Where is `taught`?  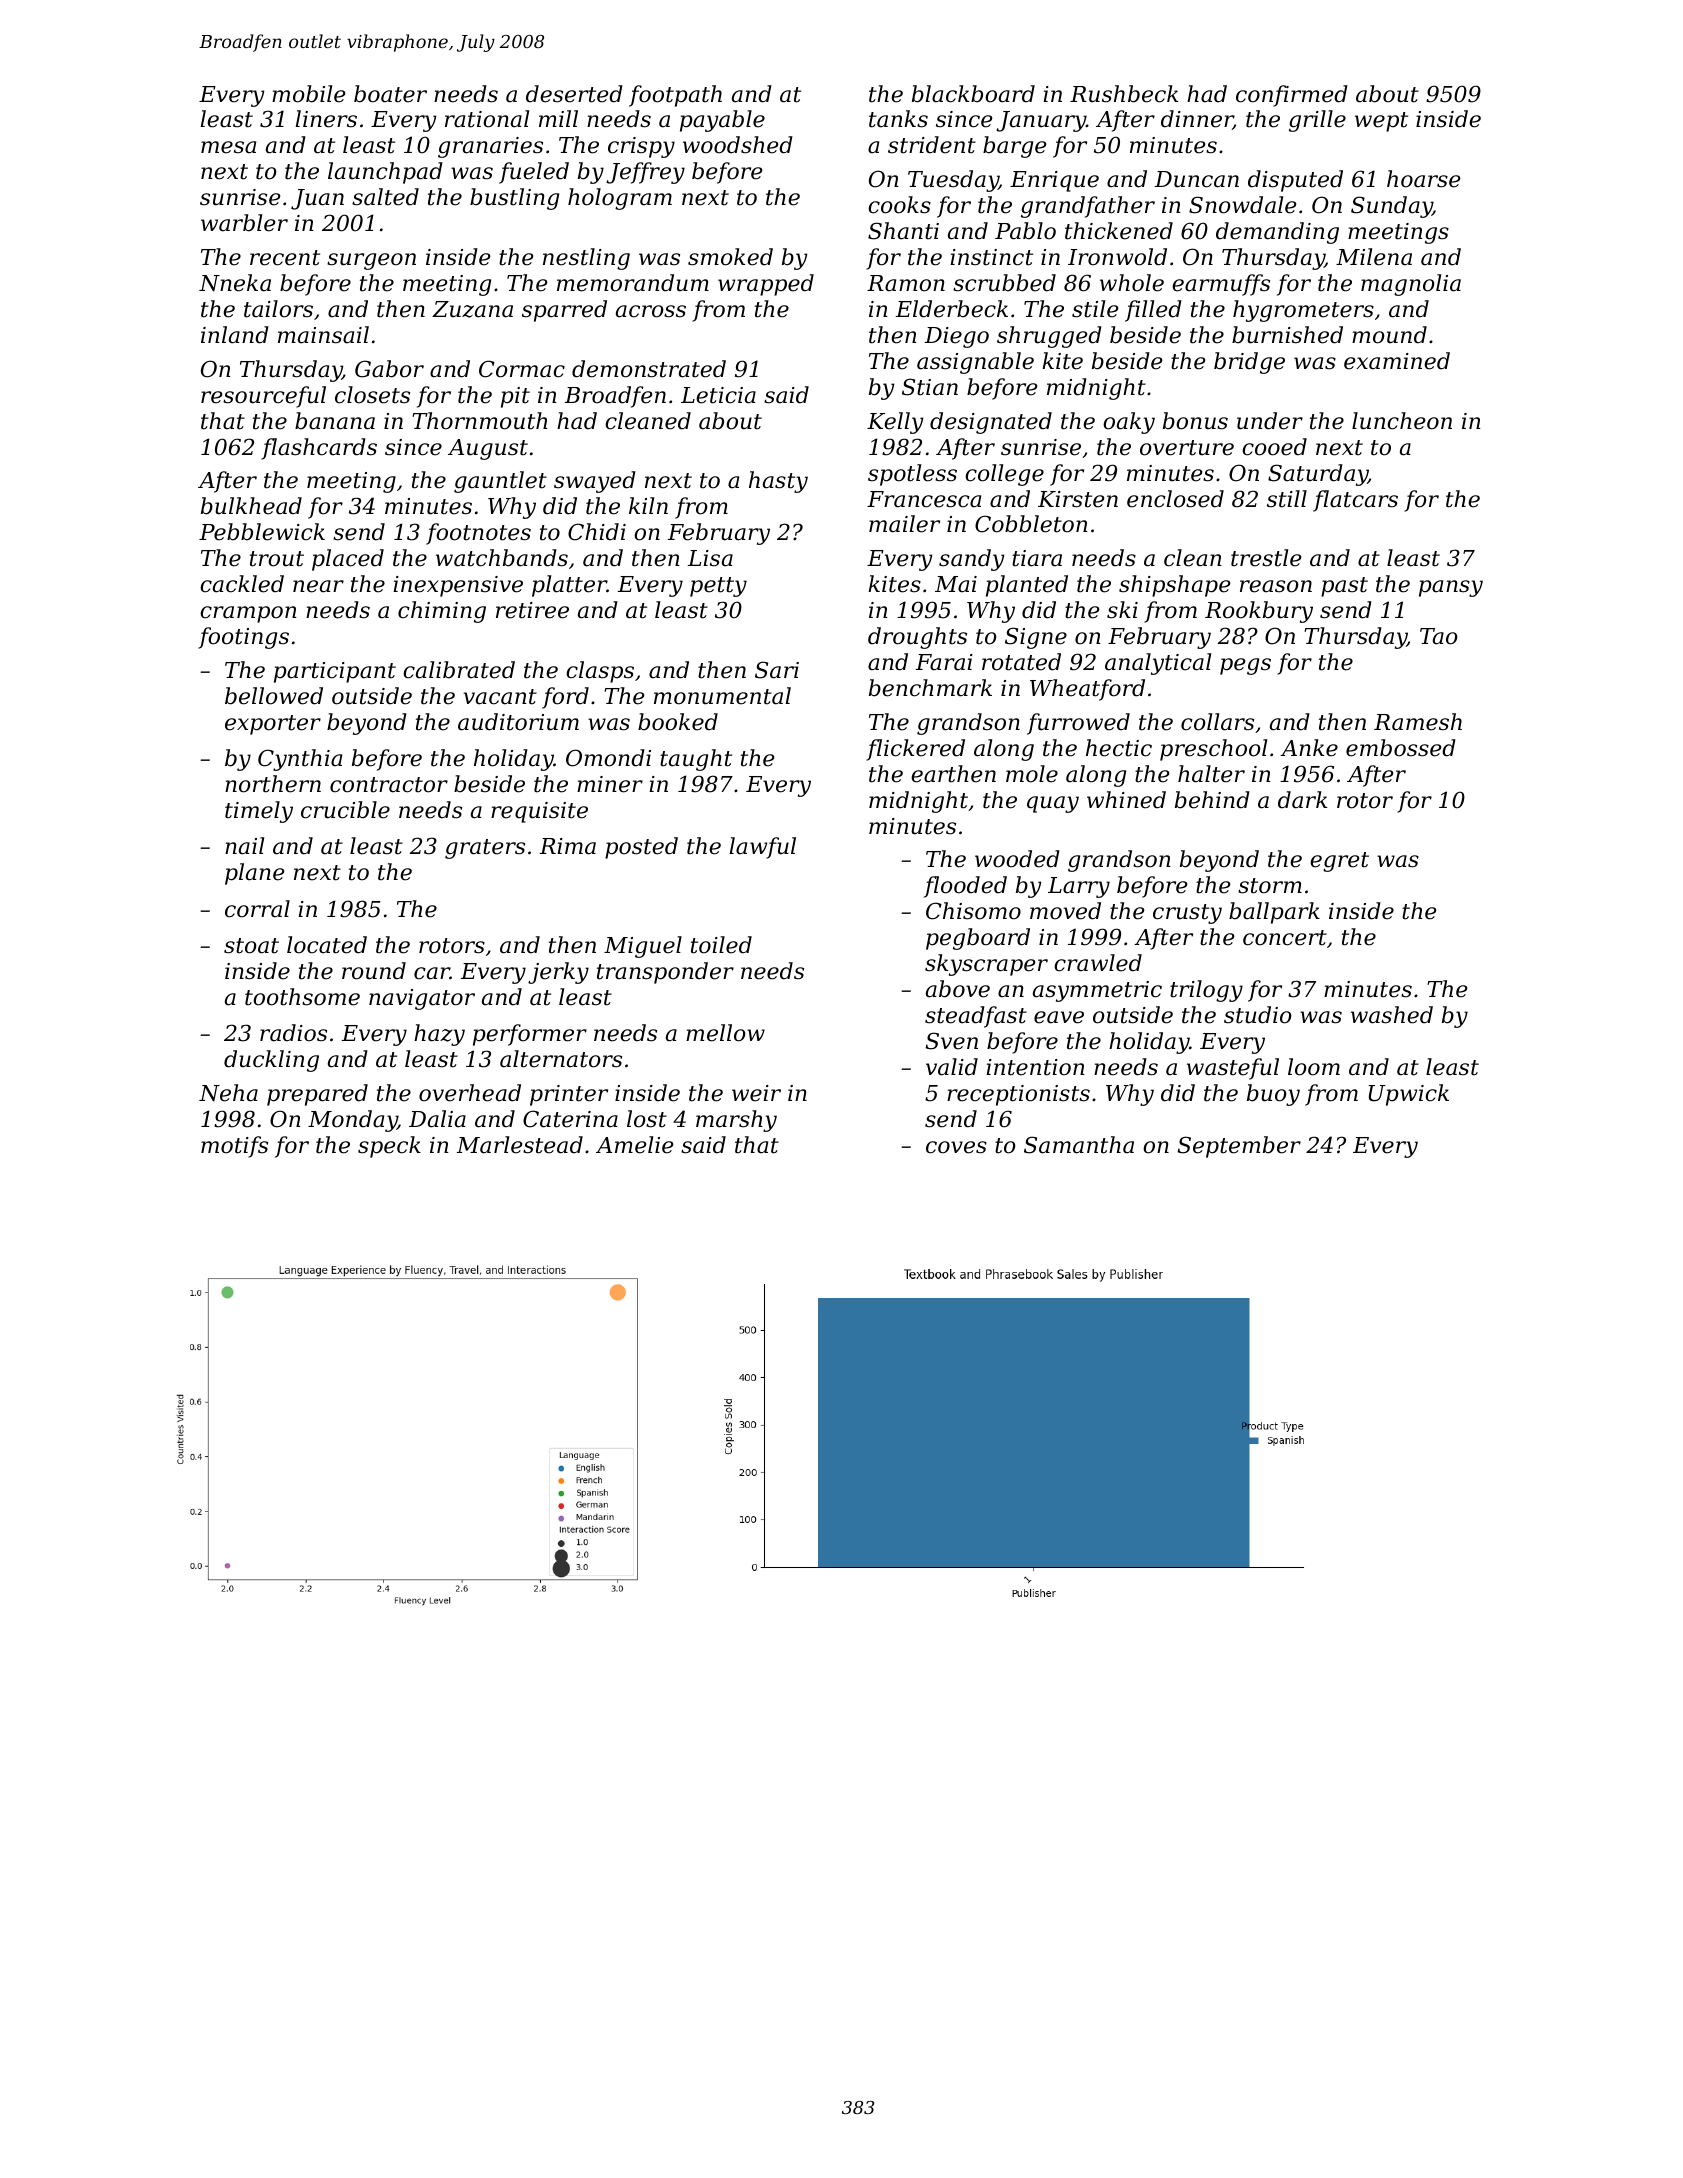 taught is located at coordinates (696, 760).
